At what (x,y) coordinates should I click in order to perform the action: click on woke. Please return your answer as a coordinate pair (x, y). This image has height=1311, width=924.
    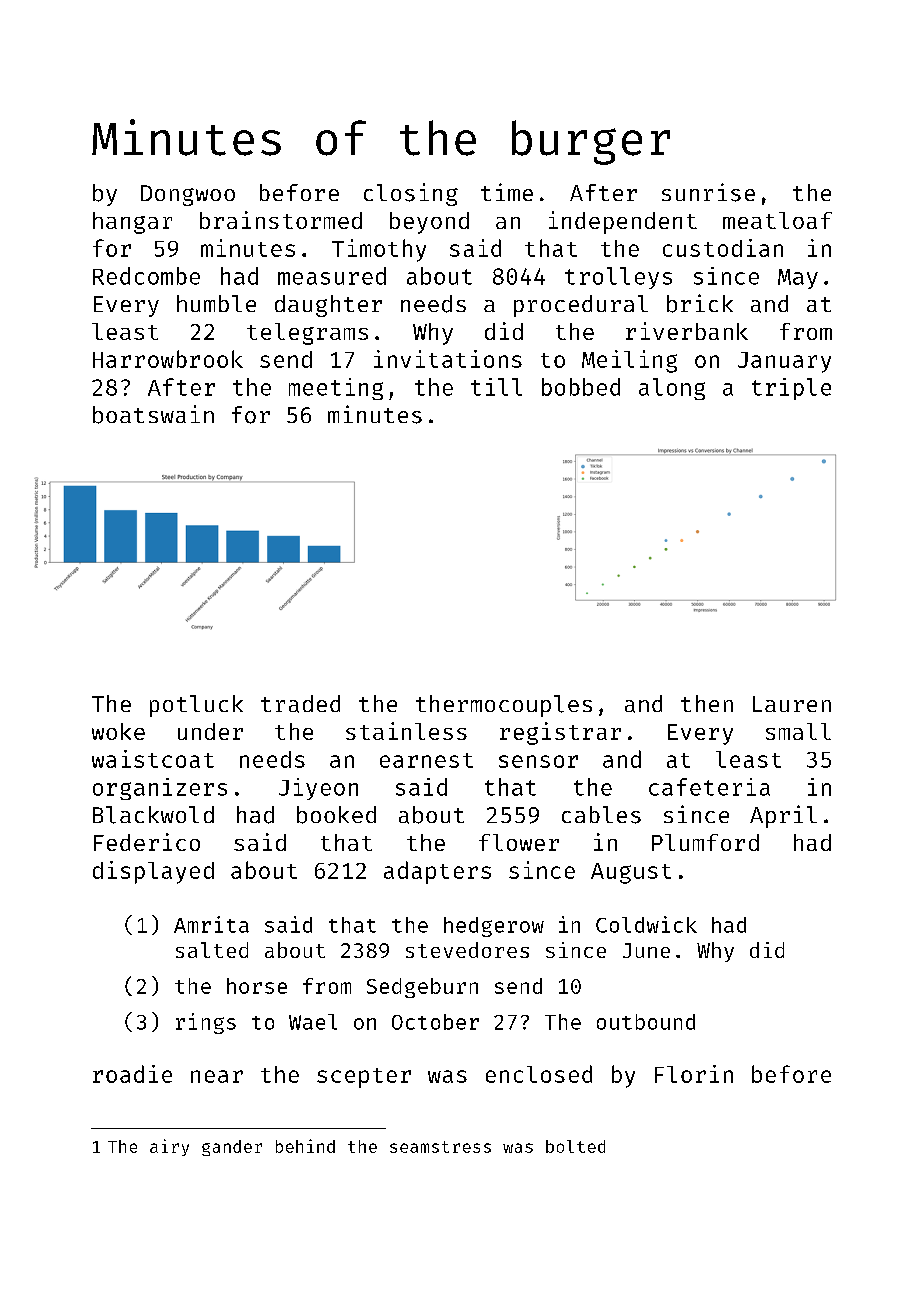
    Looking at the image, I should click on (118, 731).
